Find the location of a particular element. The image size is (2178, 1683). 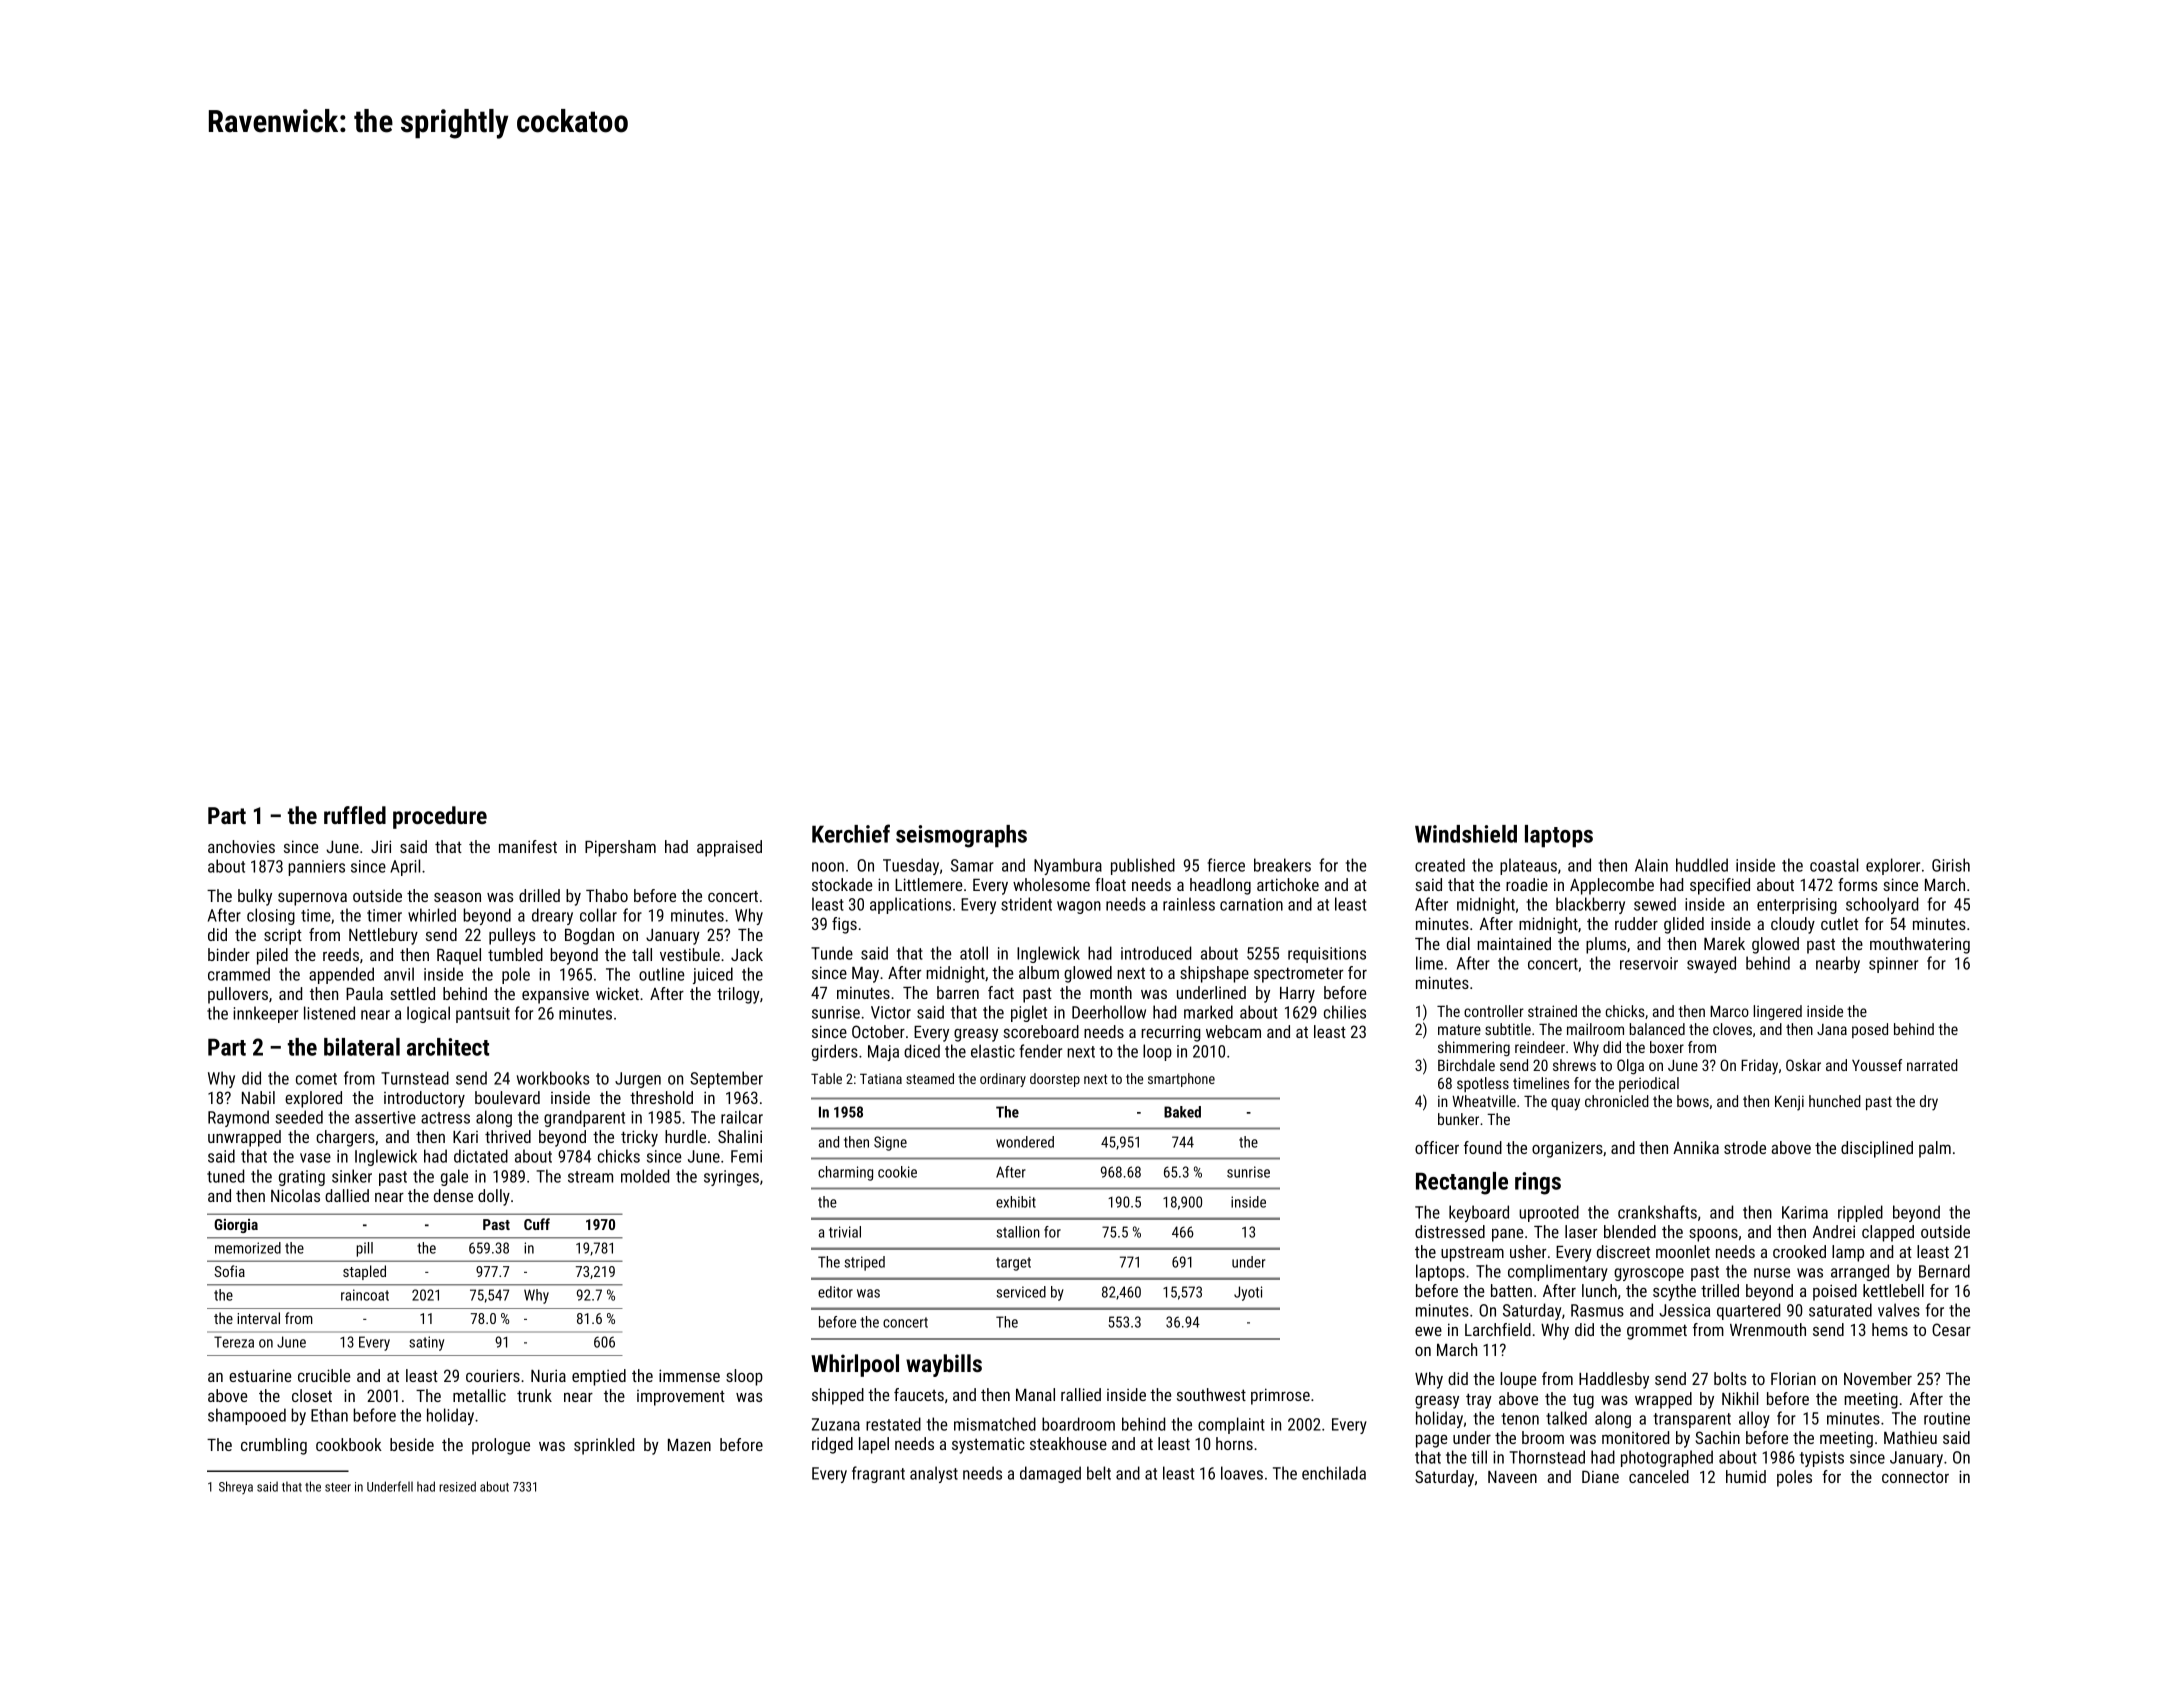

crumbling is located at coordinates (274, 1446).
